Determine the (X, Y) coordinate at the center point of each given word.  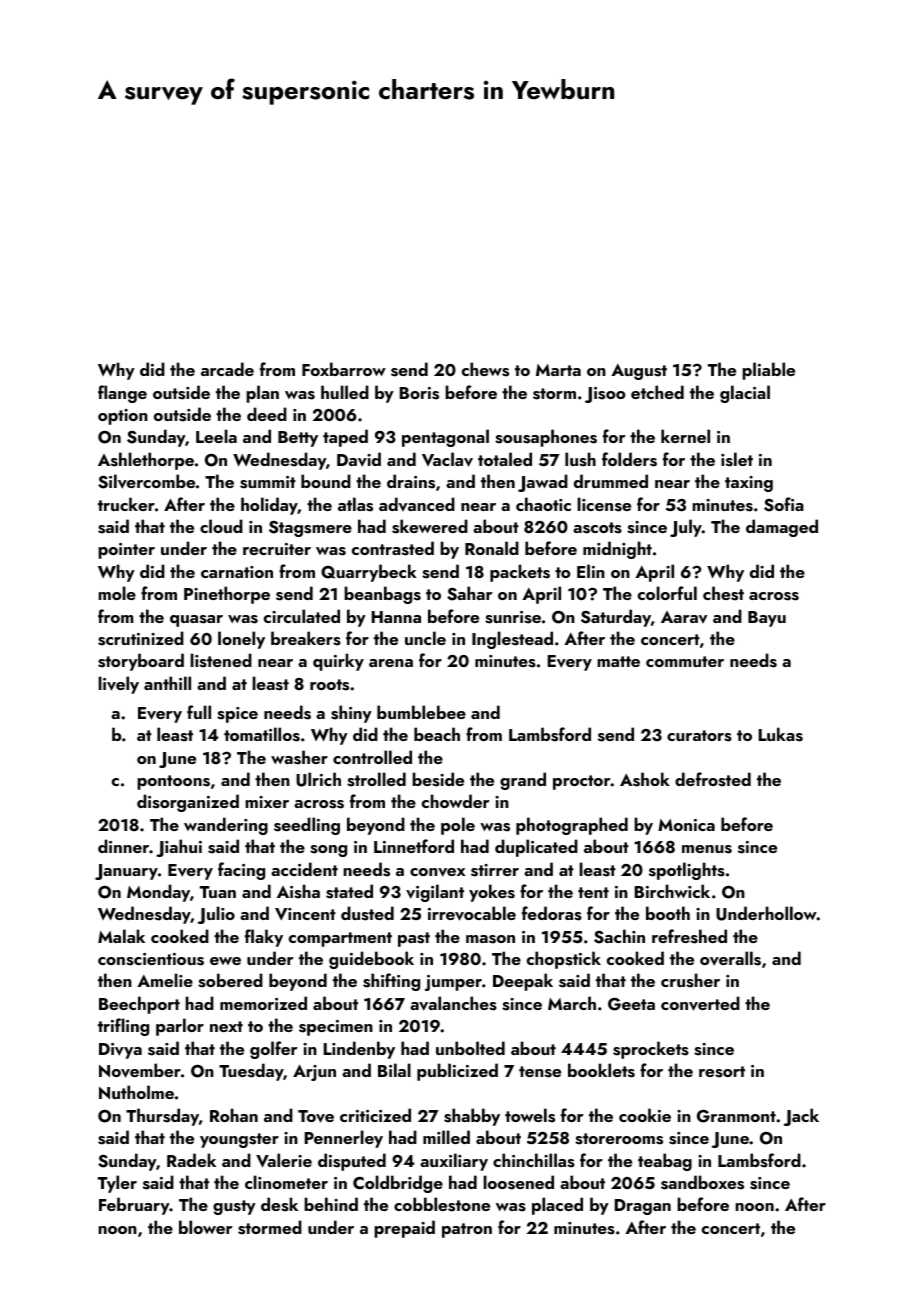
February (134, 1206)
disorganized (188, 803)
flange (122, 394)
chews (485, 369)
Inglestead (512, 640)
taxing (749, 484)
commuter (685, 661)
